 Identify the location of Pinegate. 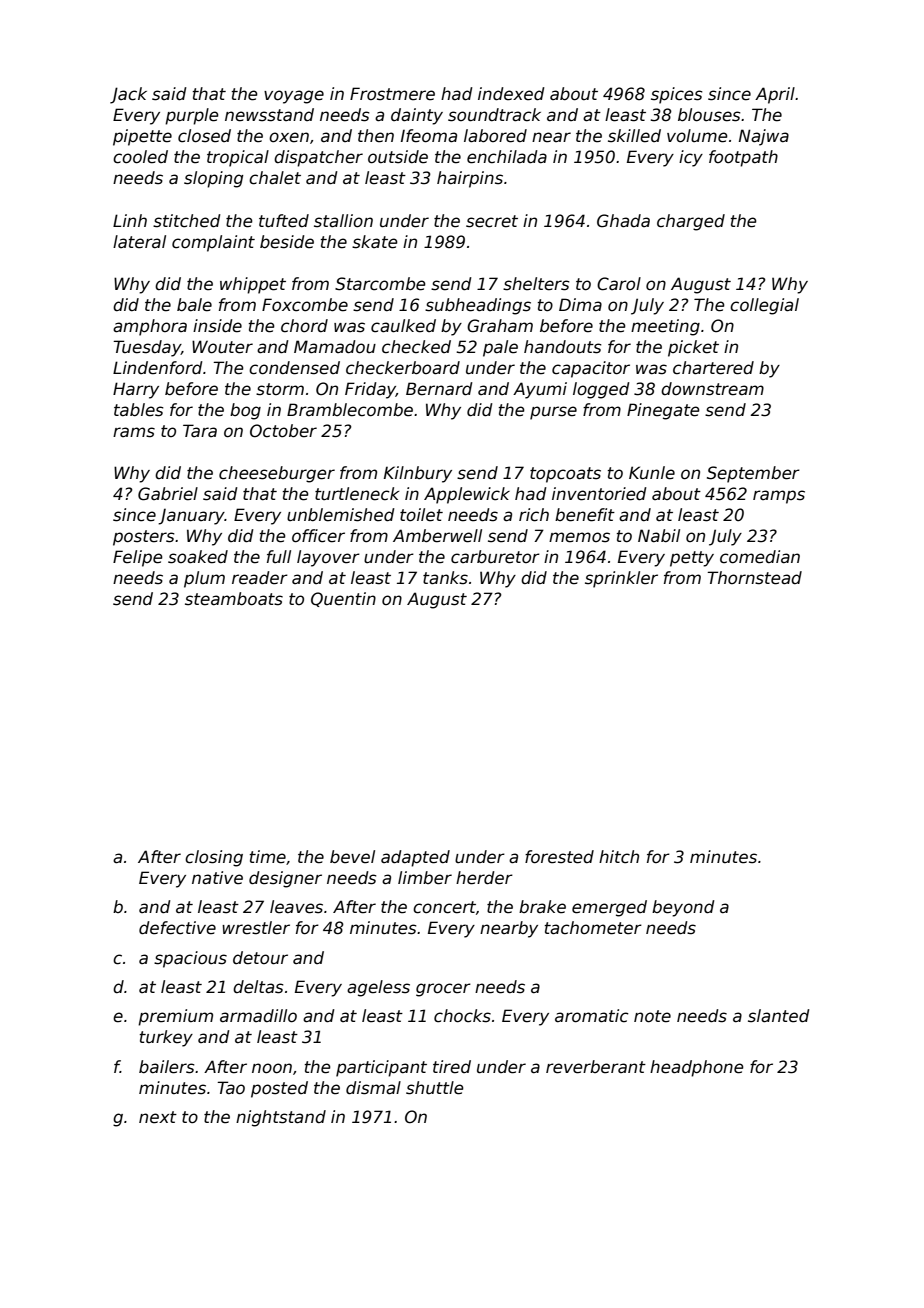
(663, 411).
